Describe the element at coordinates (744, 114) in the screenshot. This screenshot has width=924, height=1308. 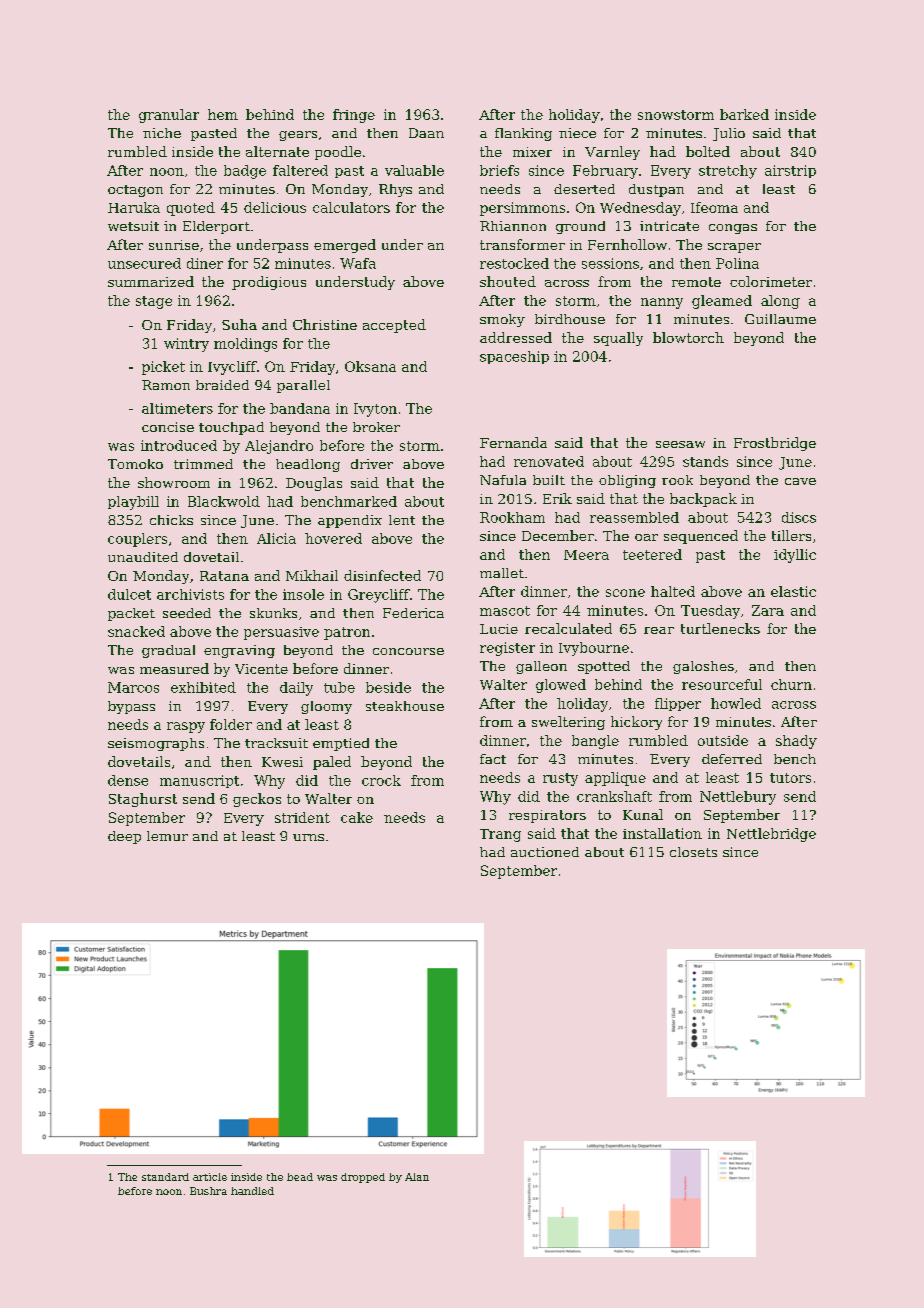
I see `barked` at that location.
